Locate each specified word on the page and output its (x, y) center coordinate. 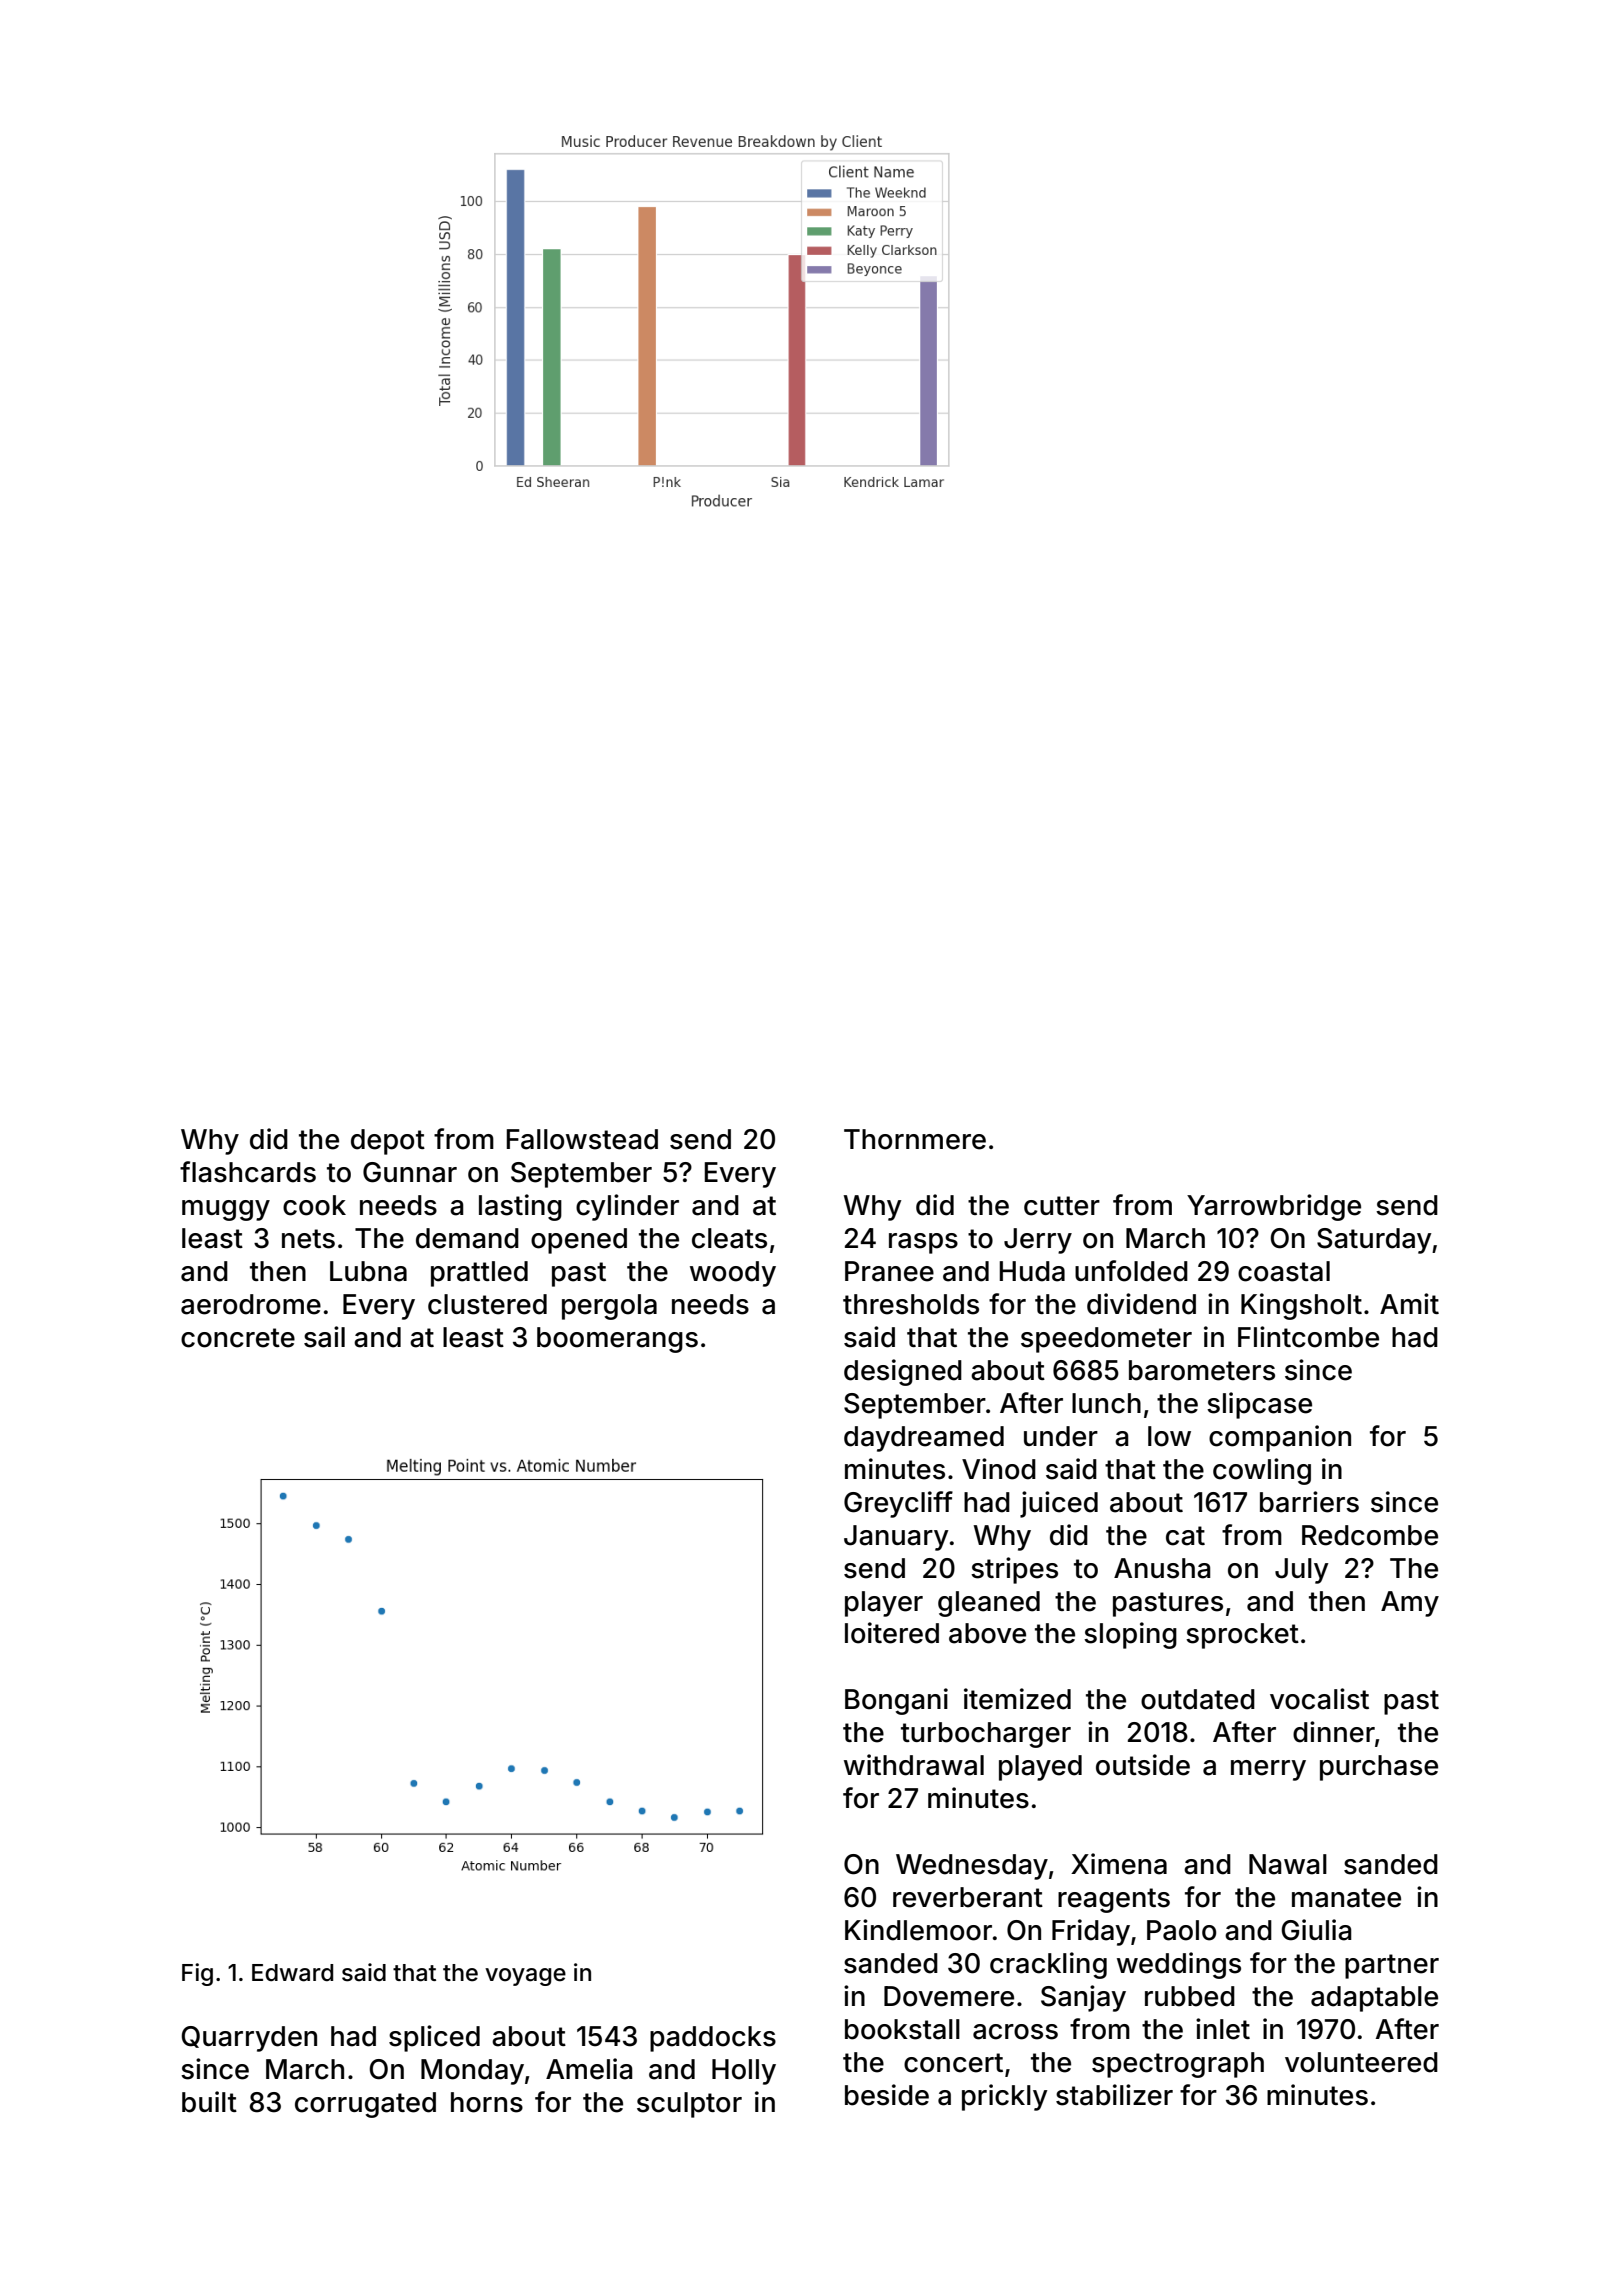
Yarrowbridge (1274, 1207)
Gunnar (410, 1172)
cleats (729, 1238)
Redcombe (1370, 1535)
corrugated (365, 2105)
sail (324, 1337)
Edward (292, 1973)
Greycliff (898, 1504)
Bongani (896, 1701)
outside (1143, 1765)
